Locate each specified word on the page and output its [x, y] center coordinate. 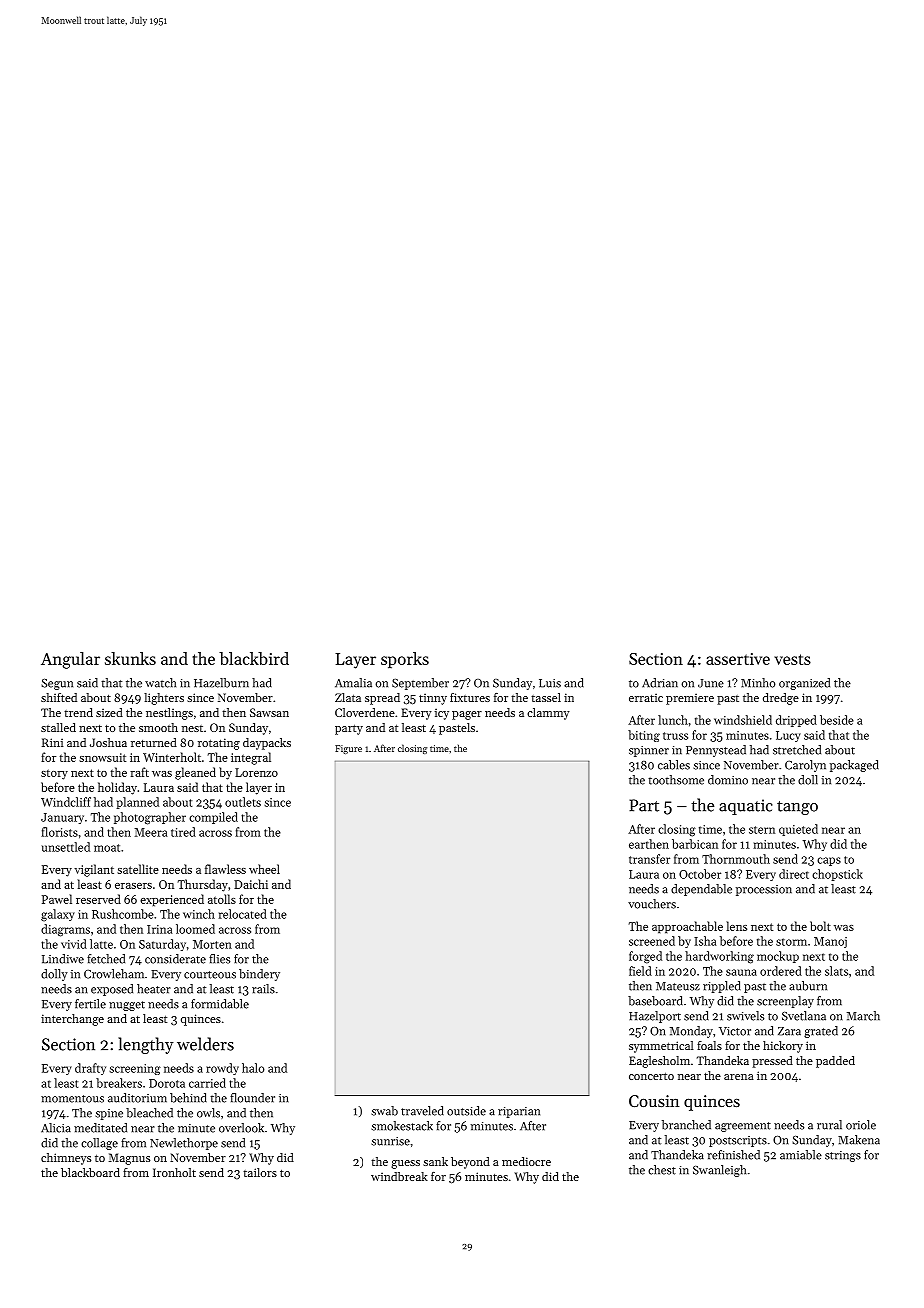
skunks [130, 658]
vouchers [652, 904]
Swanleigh [719, 1171]
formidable [220, 1004]
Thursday [203, 885]
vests [792, 659]
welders [205, 1044]
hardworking [719, 957]
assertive [738, 659]
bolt [820, 926]
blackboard [90, 1172]
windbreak [399, 1176]
